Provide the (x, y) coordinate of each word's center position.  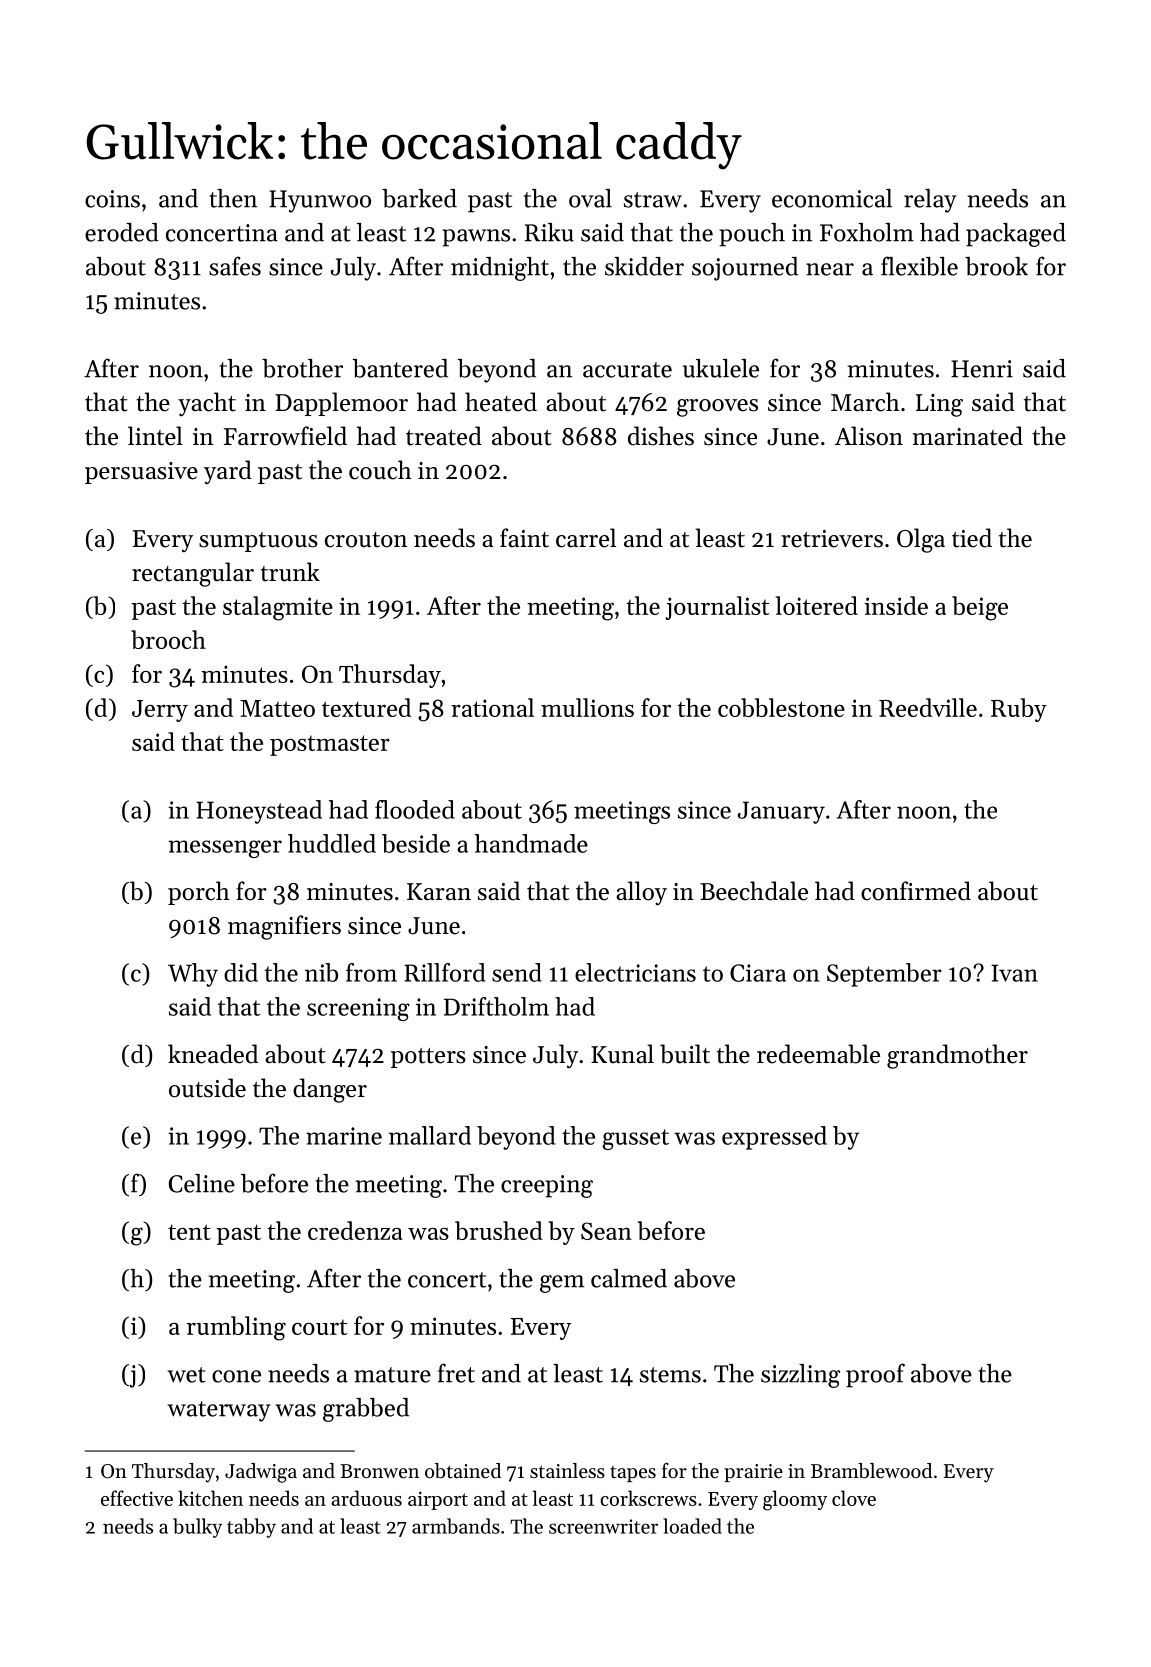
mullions (587, 707)
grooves (717, 408)
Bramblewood (871, 1471)
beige (980, 608)
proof (875, 1375)
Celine (202, 1183)
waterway (219, 1411)
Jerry (160, 711)
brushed (499, 1230)
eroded (122, 232)
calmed (629, 1278)
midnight (500, 269)
